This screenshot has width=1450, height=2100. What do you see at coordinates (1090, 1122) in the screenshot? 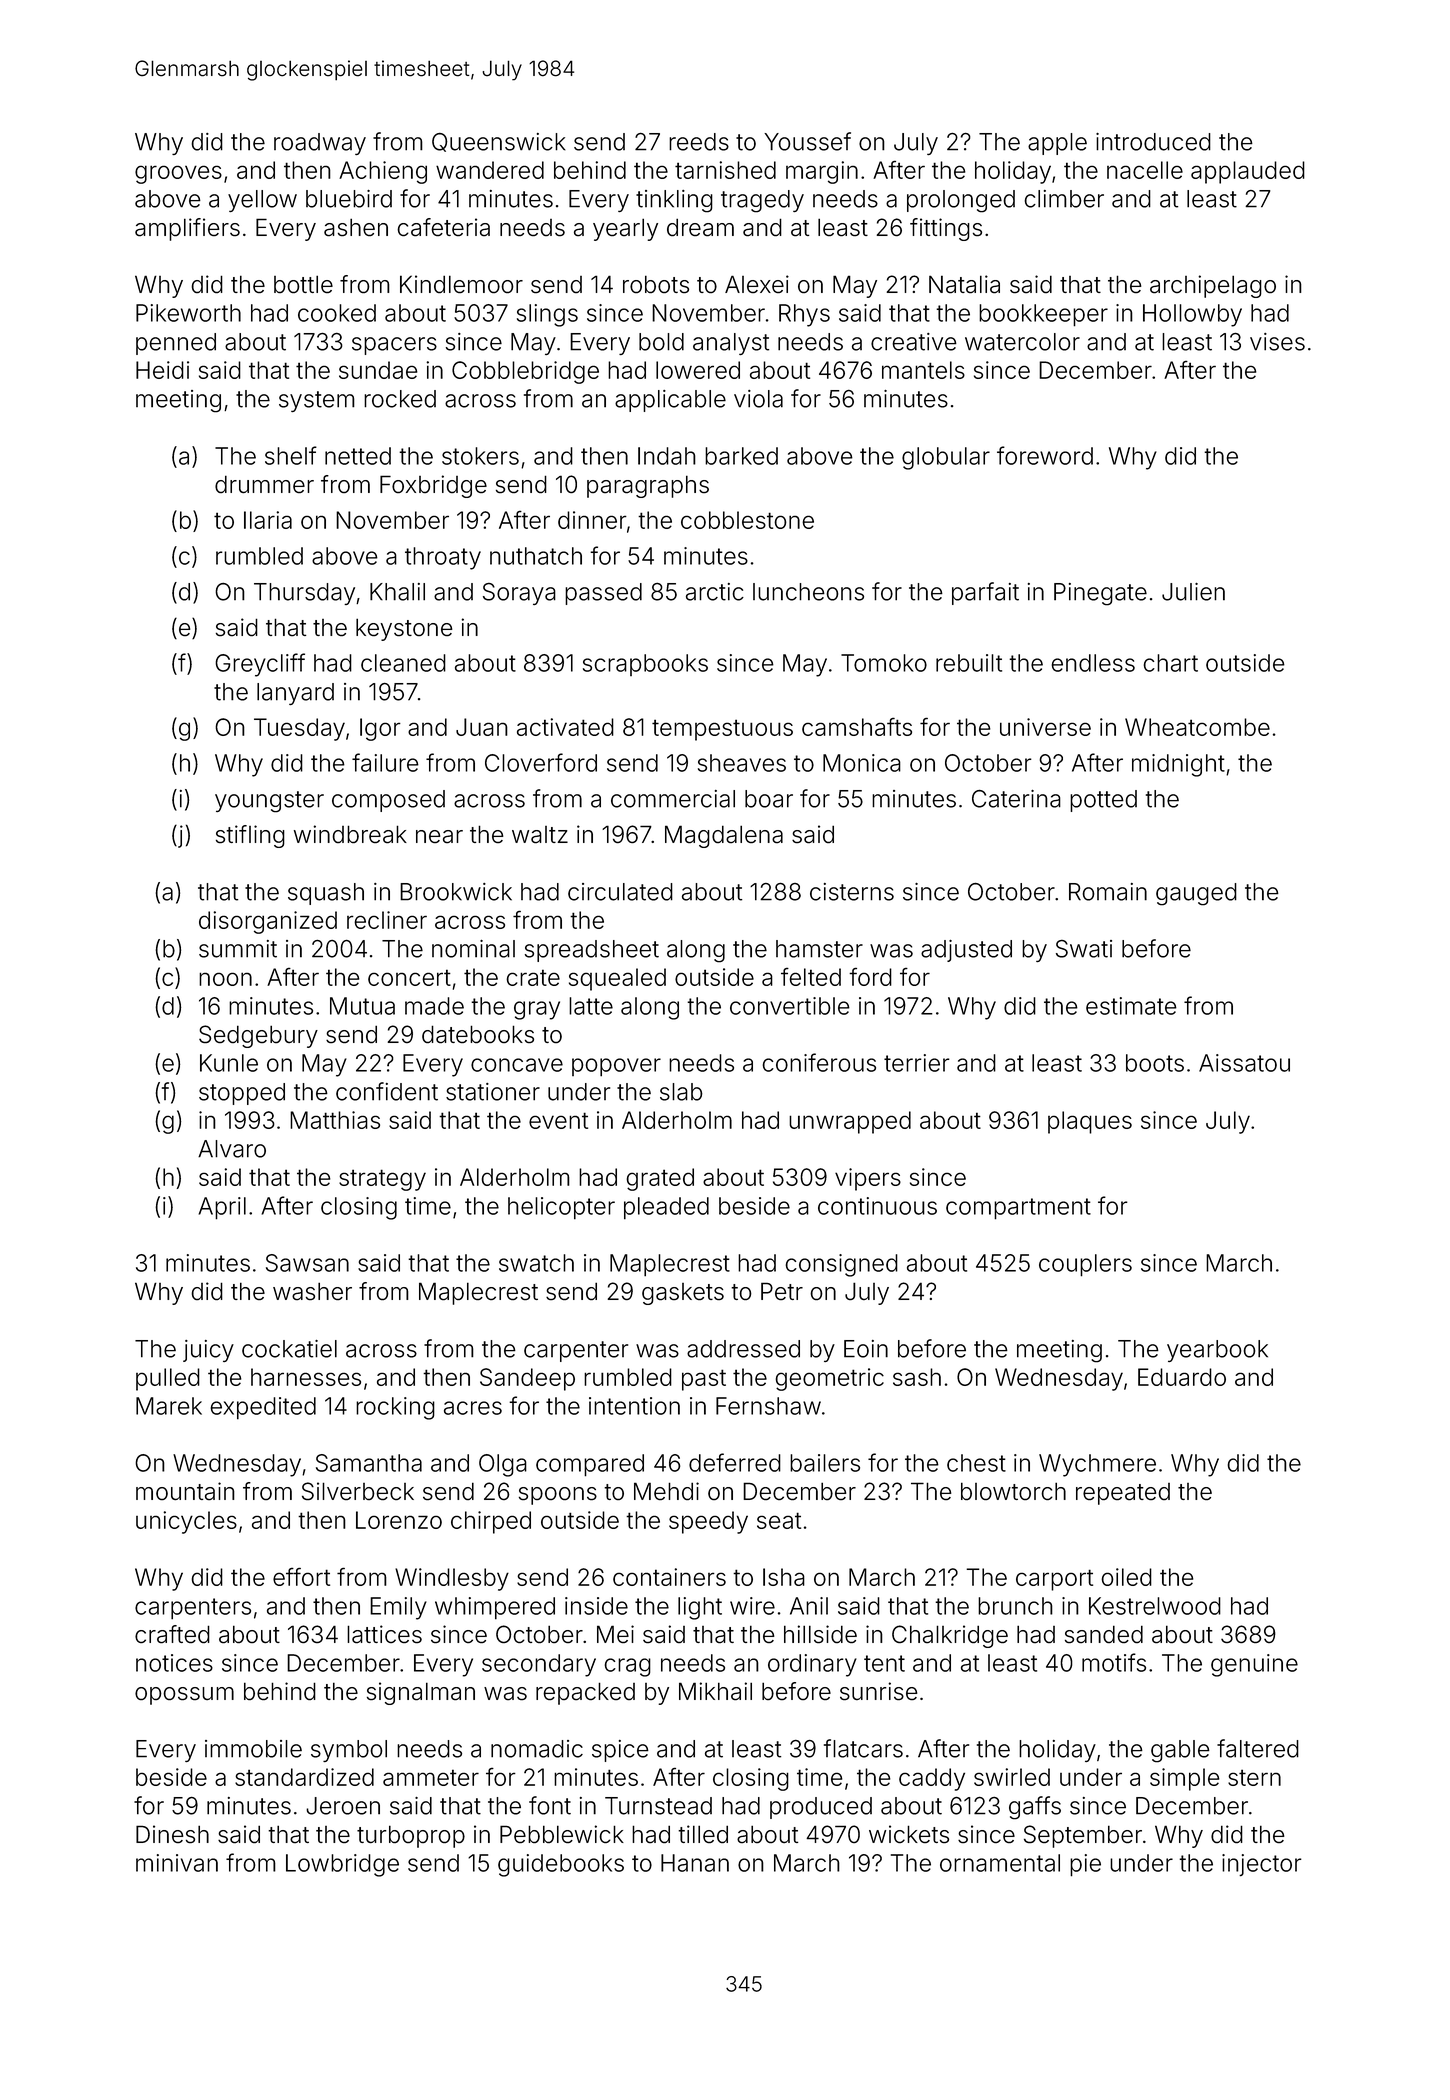
I see `plaques` at bounding box center [1090, 1122].
